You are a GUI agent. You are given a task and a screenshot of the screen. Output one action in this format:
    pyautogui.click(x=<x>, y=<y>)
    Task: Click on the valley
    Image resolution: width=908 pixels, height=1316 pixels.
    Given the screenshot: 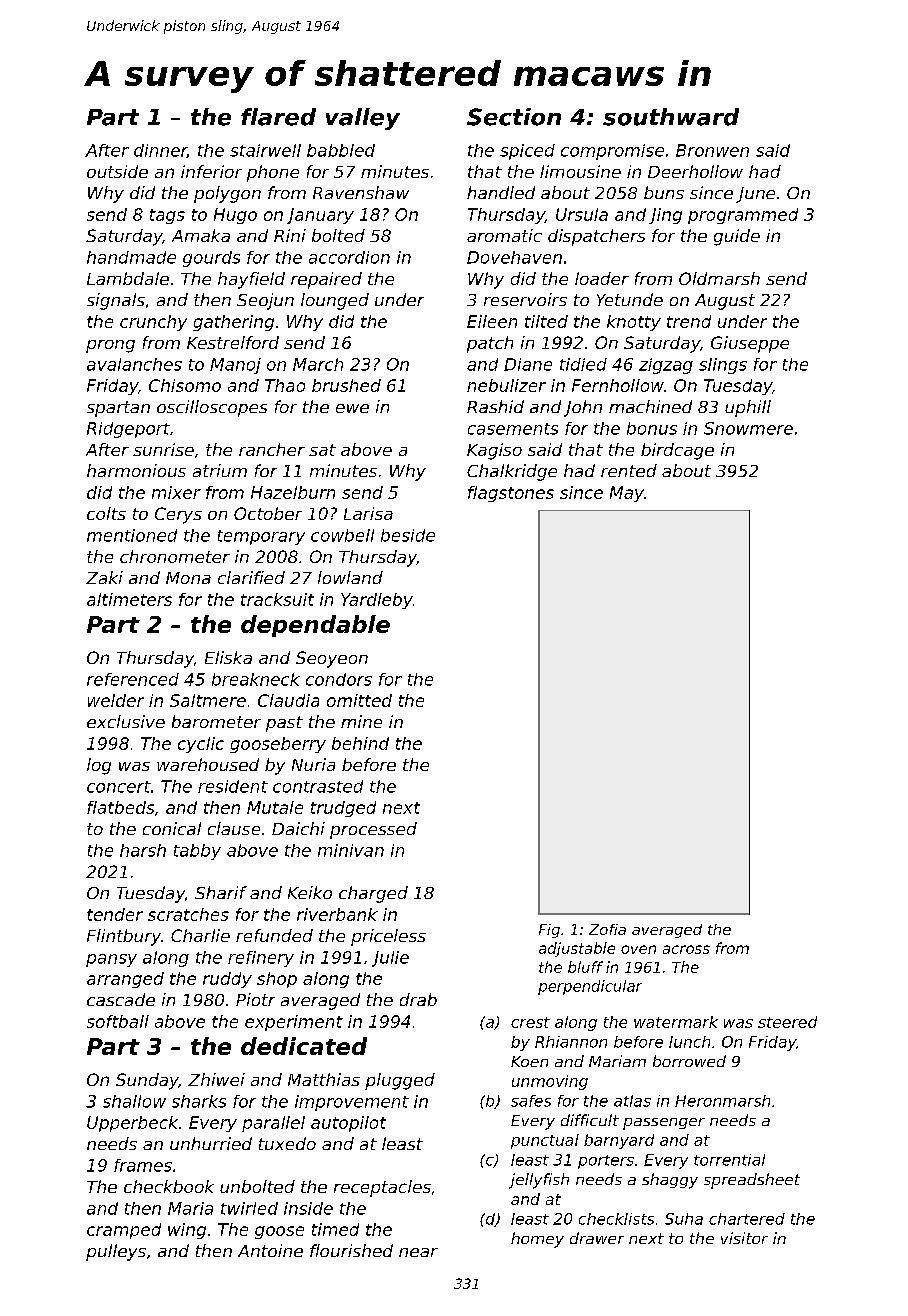 What is the action you would take?
    pyautogui.click(x=363, y=119)
